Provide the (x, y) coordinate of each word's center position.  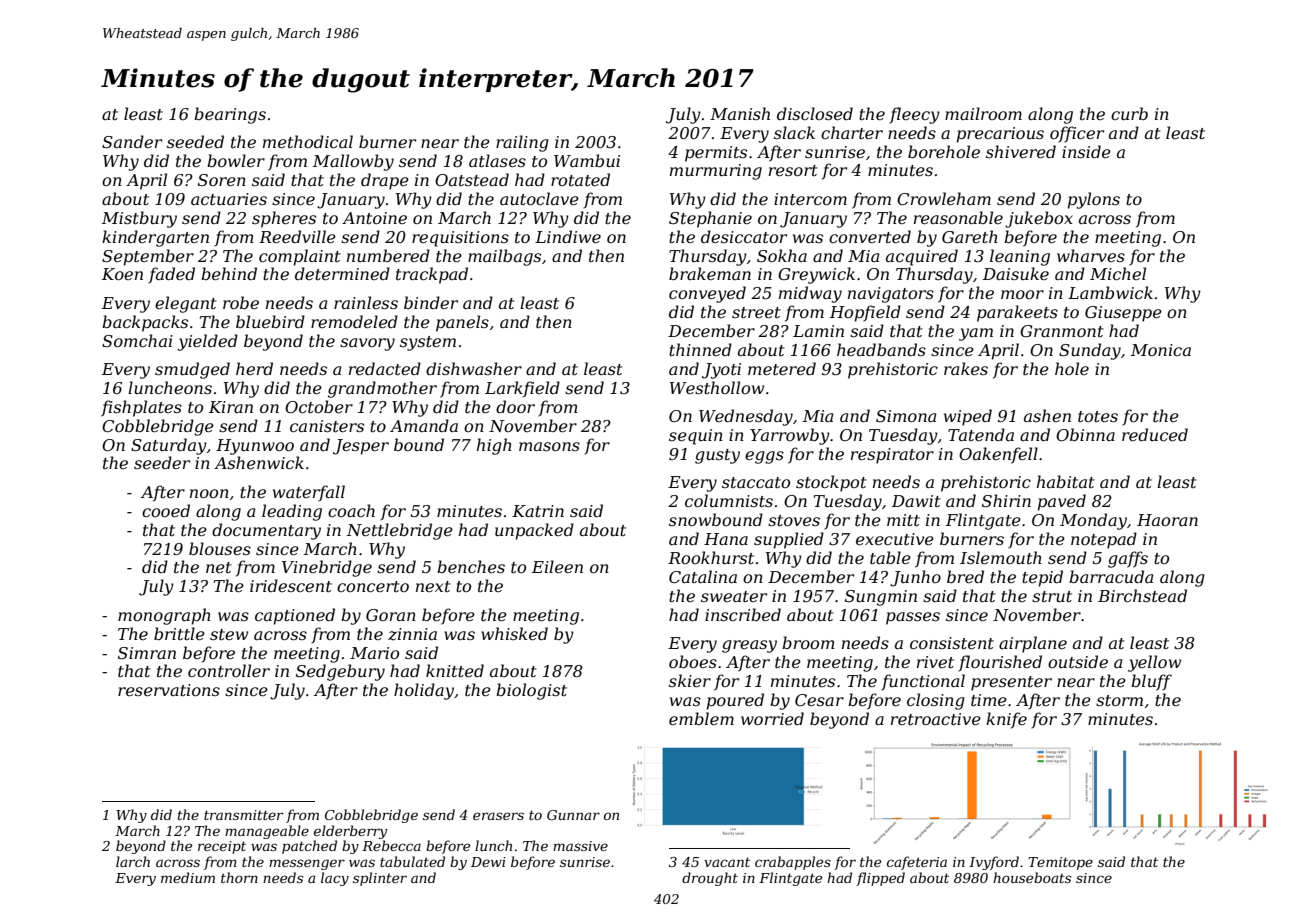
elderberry (350, 832)
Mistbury (139, 219)
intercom (810, 199)
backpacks (145, 323)
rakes (966, 368)
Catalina (703, 576)
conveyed (707, 294)
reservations (169, 690)
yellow (1154, 663)
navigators (891, 295)
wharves (1091, 255)
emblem (701, 718)
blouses (220, 548)
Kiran (231, 407)
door (515, 406)
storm (1119, 700)
